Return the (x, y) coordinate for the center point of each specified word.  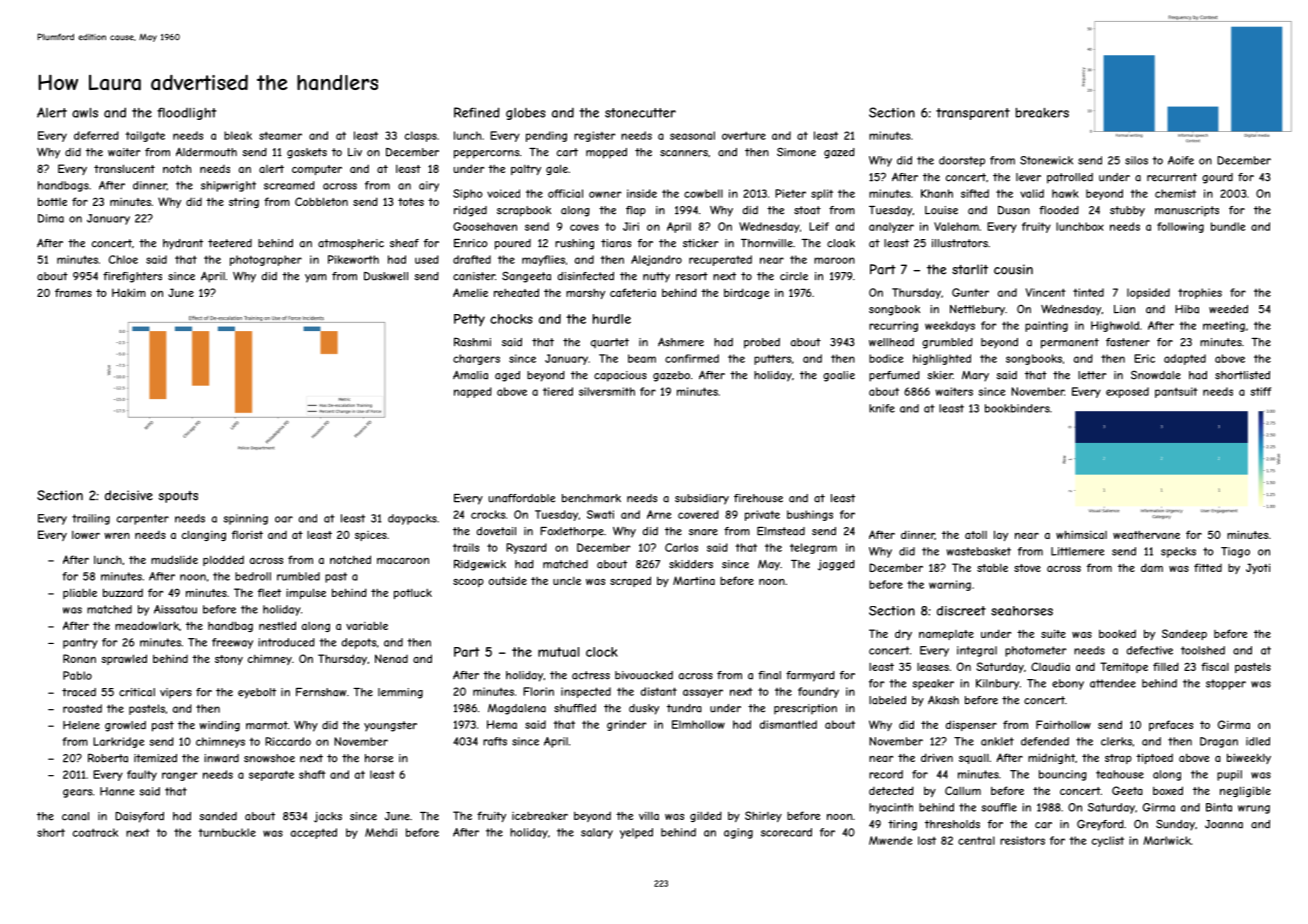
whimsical (1081, 534)
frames (73, 292)
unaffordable (521, 498)
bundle (1228, 226)
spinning (246, 519)
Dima (51, 218)
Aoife (1181, 160)
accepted (314, 833)
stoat (807, 210)
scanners (684, 153)
